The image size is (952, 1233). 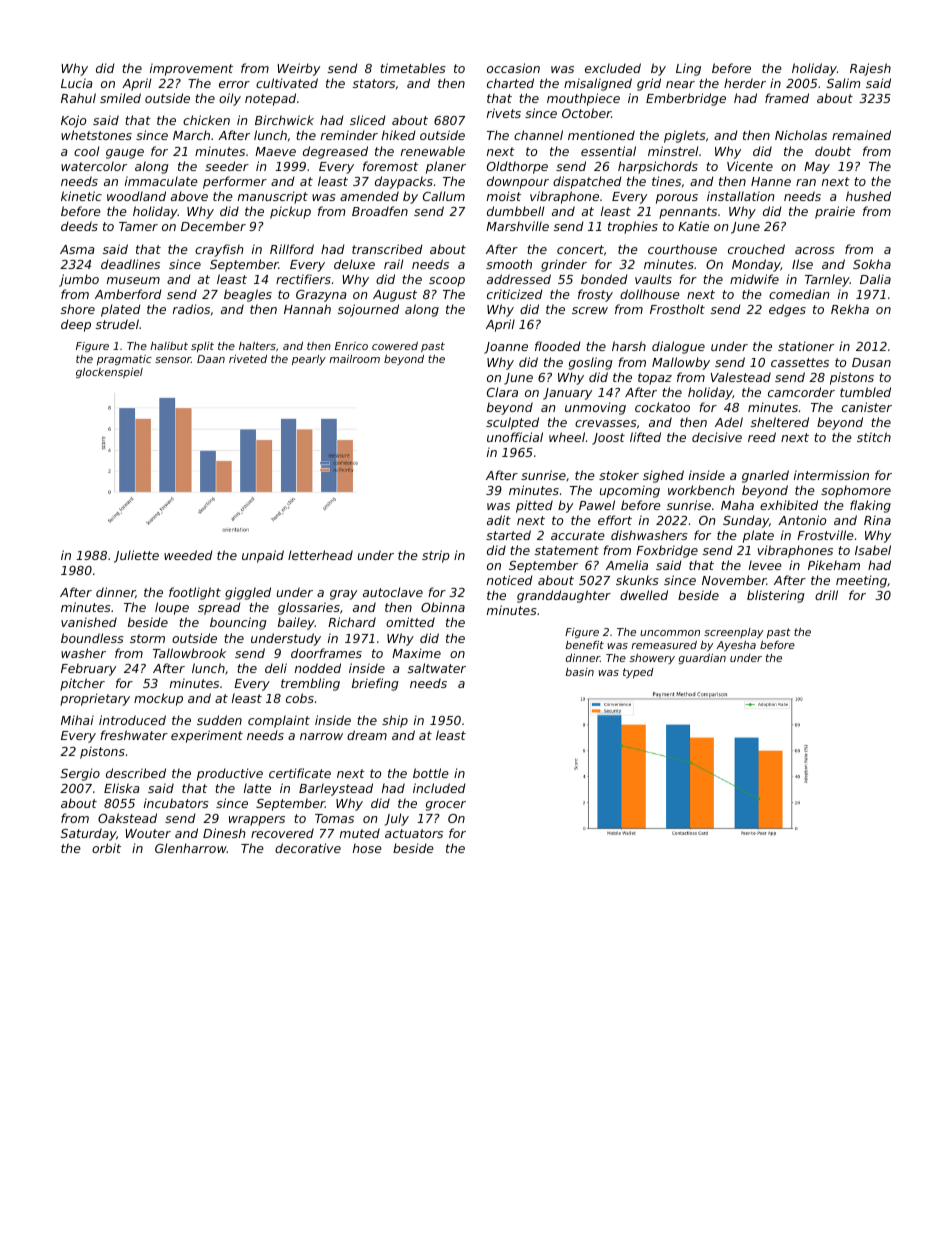 What do you see at coordinates (446, 806) in the page?
I see `grocer` at bounding box center [446, 806].
